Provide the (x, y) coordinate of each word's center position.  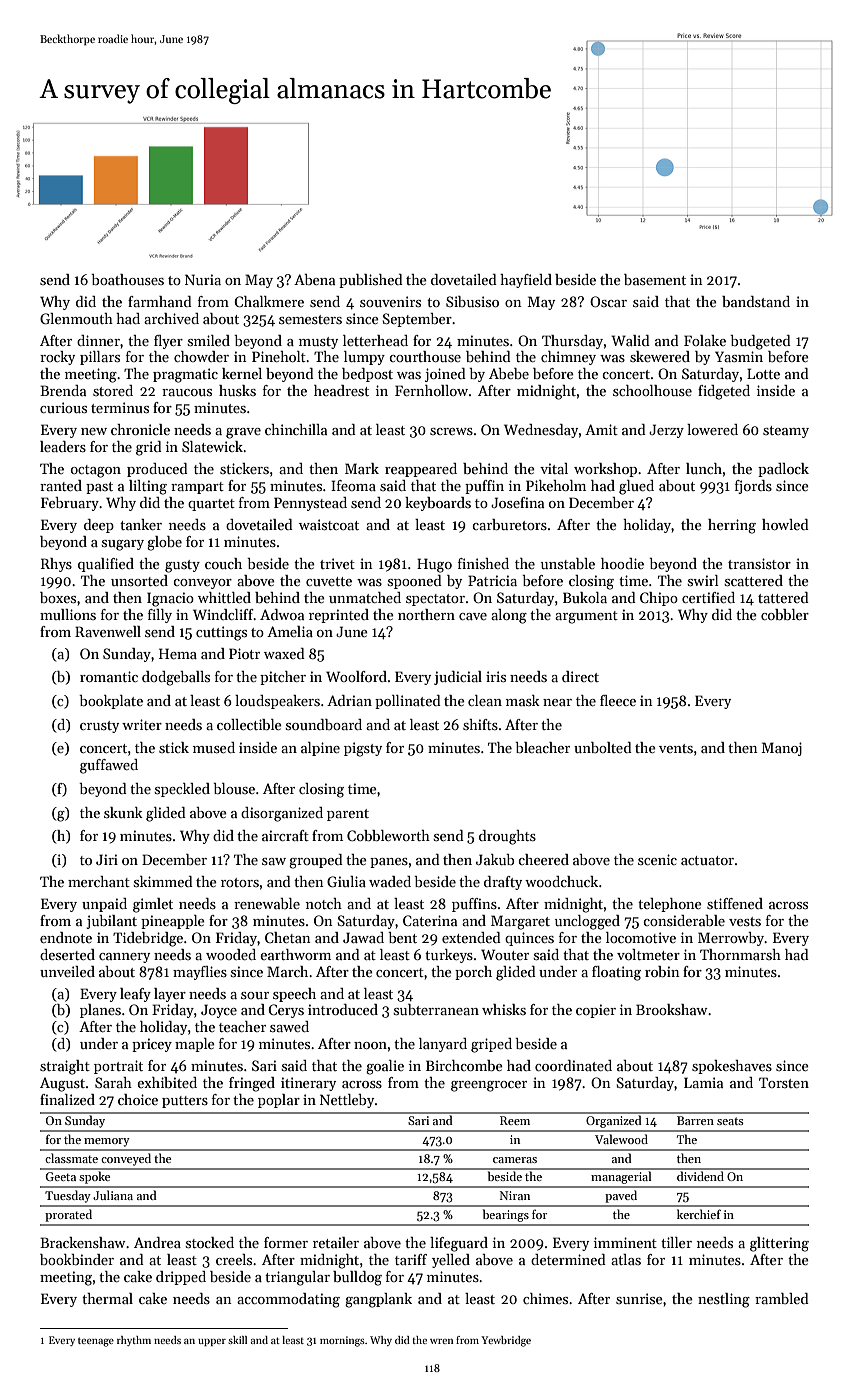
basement (655, 279)
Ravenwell (108, 631)
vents (676, 748)
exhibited (167, 1082)
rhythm (134, 1341)
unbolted (603, 747)
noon (370, 1045)
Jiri (107, 859)
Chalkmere (269, 301)
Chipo (659, 599)
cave (473, 616)
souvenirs (390, 301)
